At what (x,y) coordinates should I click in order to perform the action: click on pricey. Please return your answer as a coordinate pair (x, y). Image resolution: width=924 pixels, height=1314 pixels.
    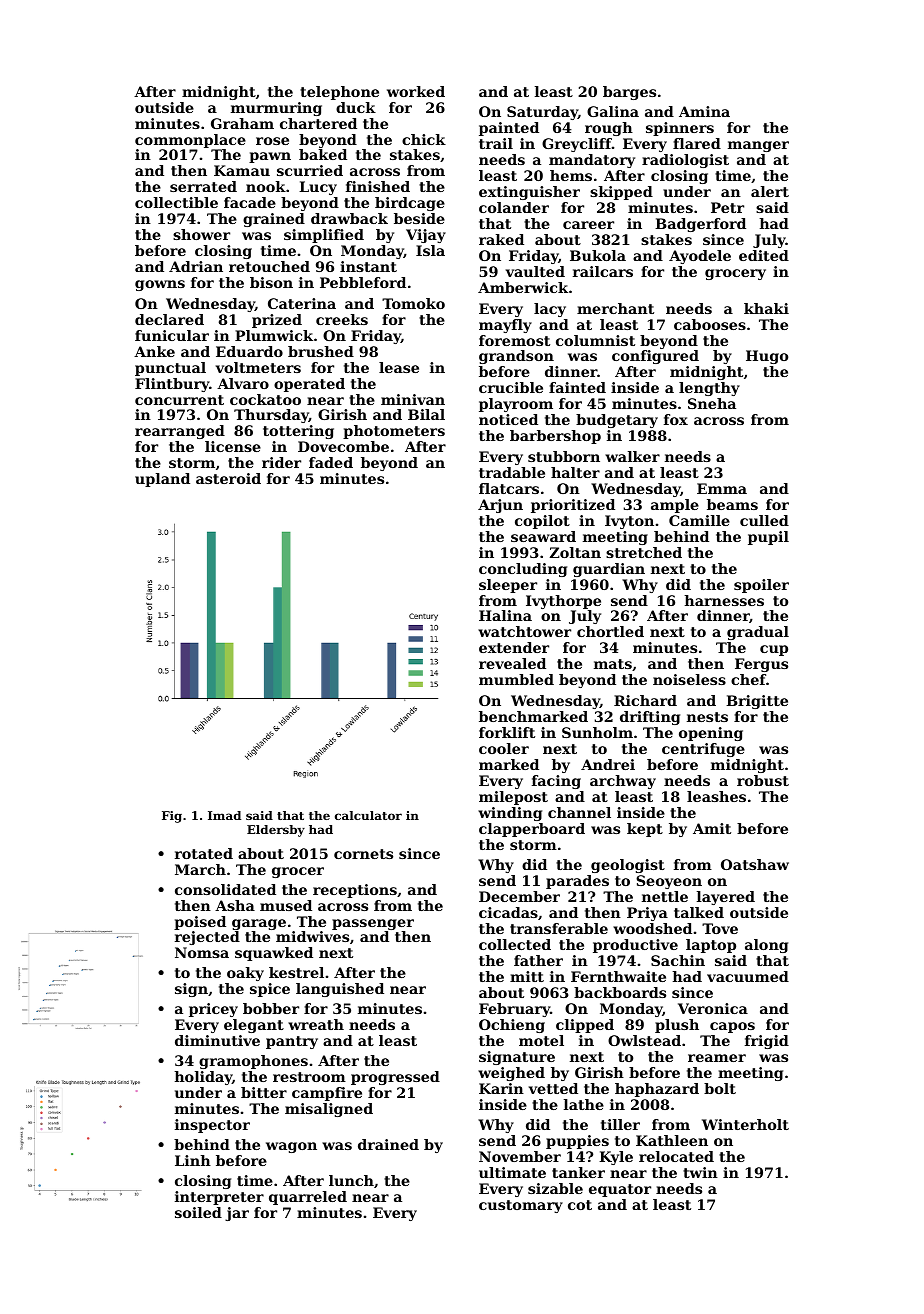
    Looking at the image, I should click on (213, 1010).
